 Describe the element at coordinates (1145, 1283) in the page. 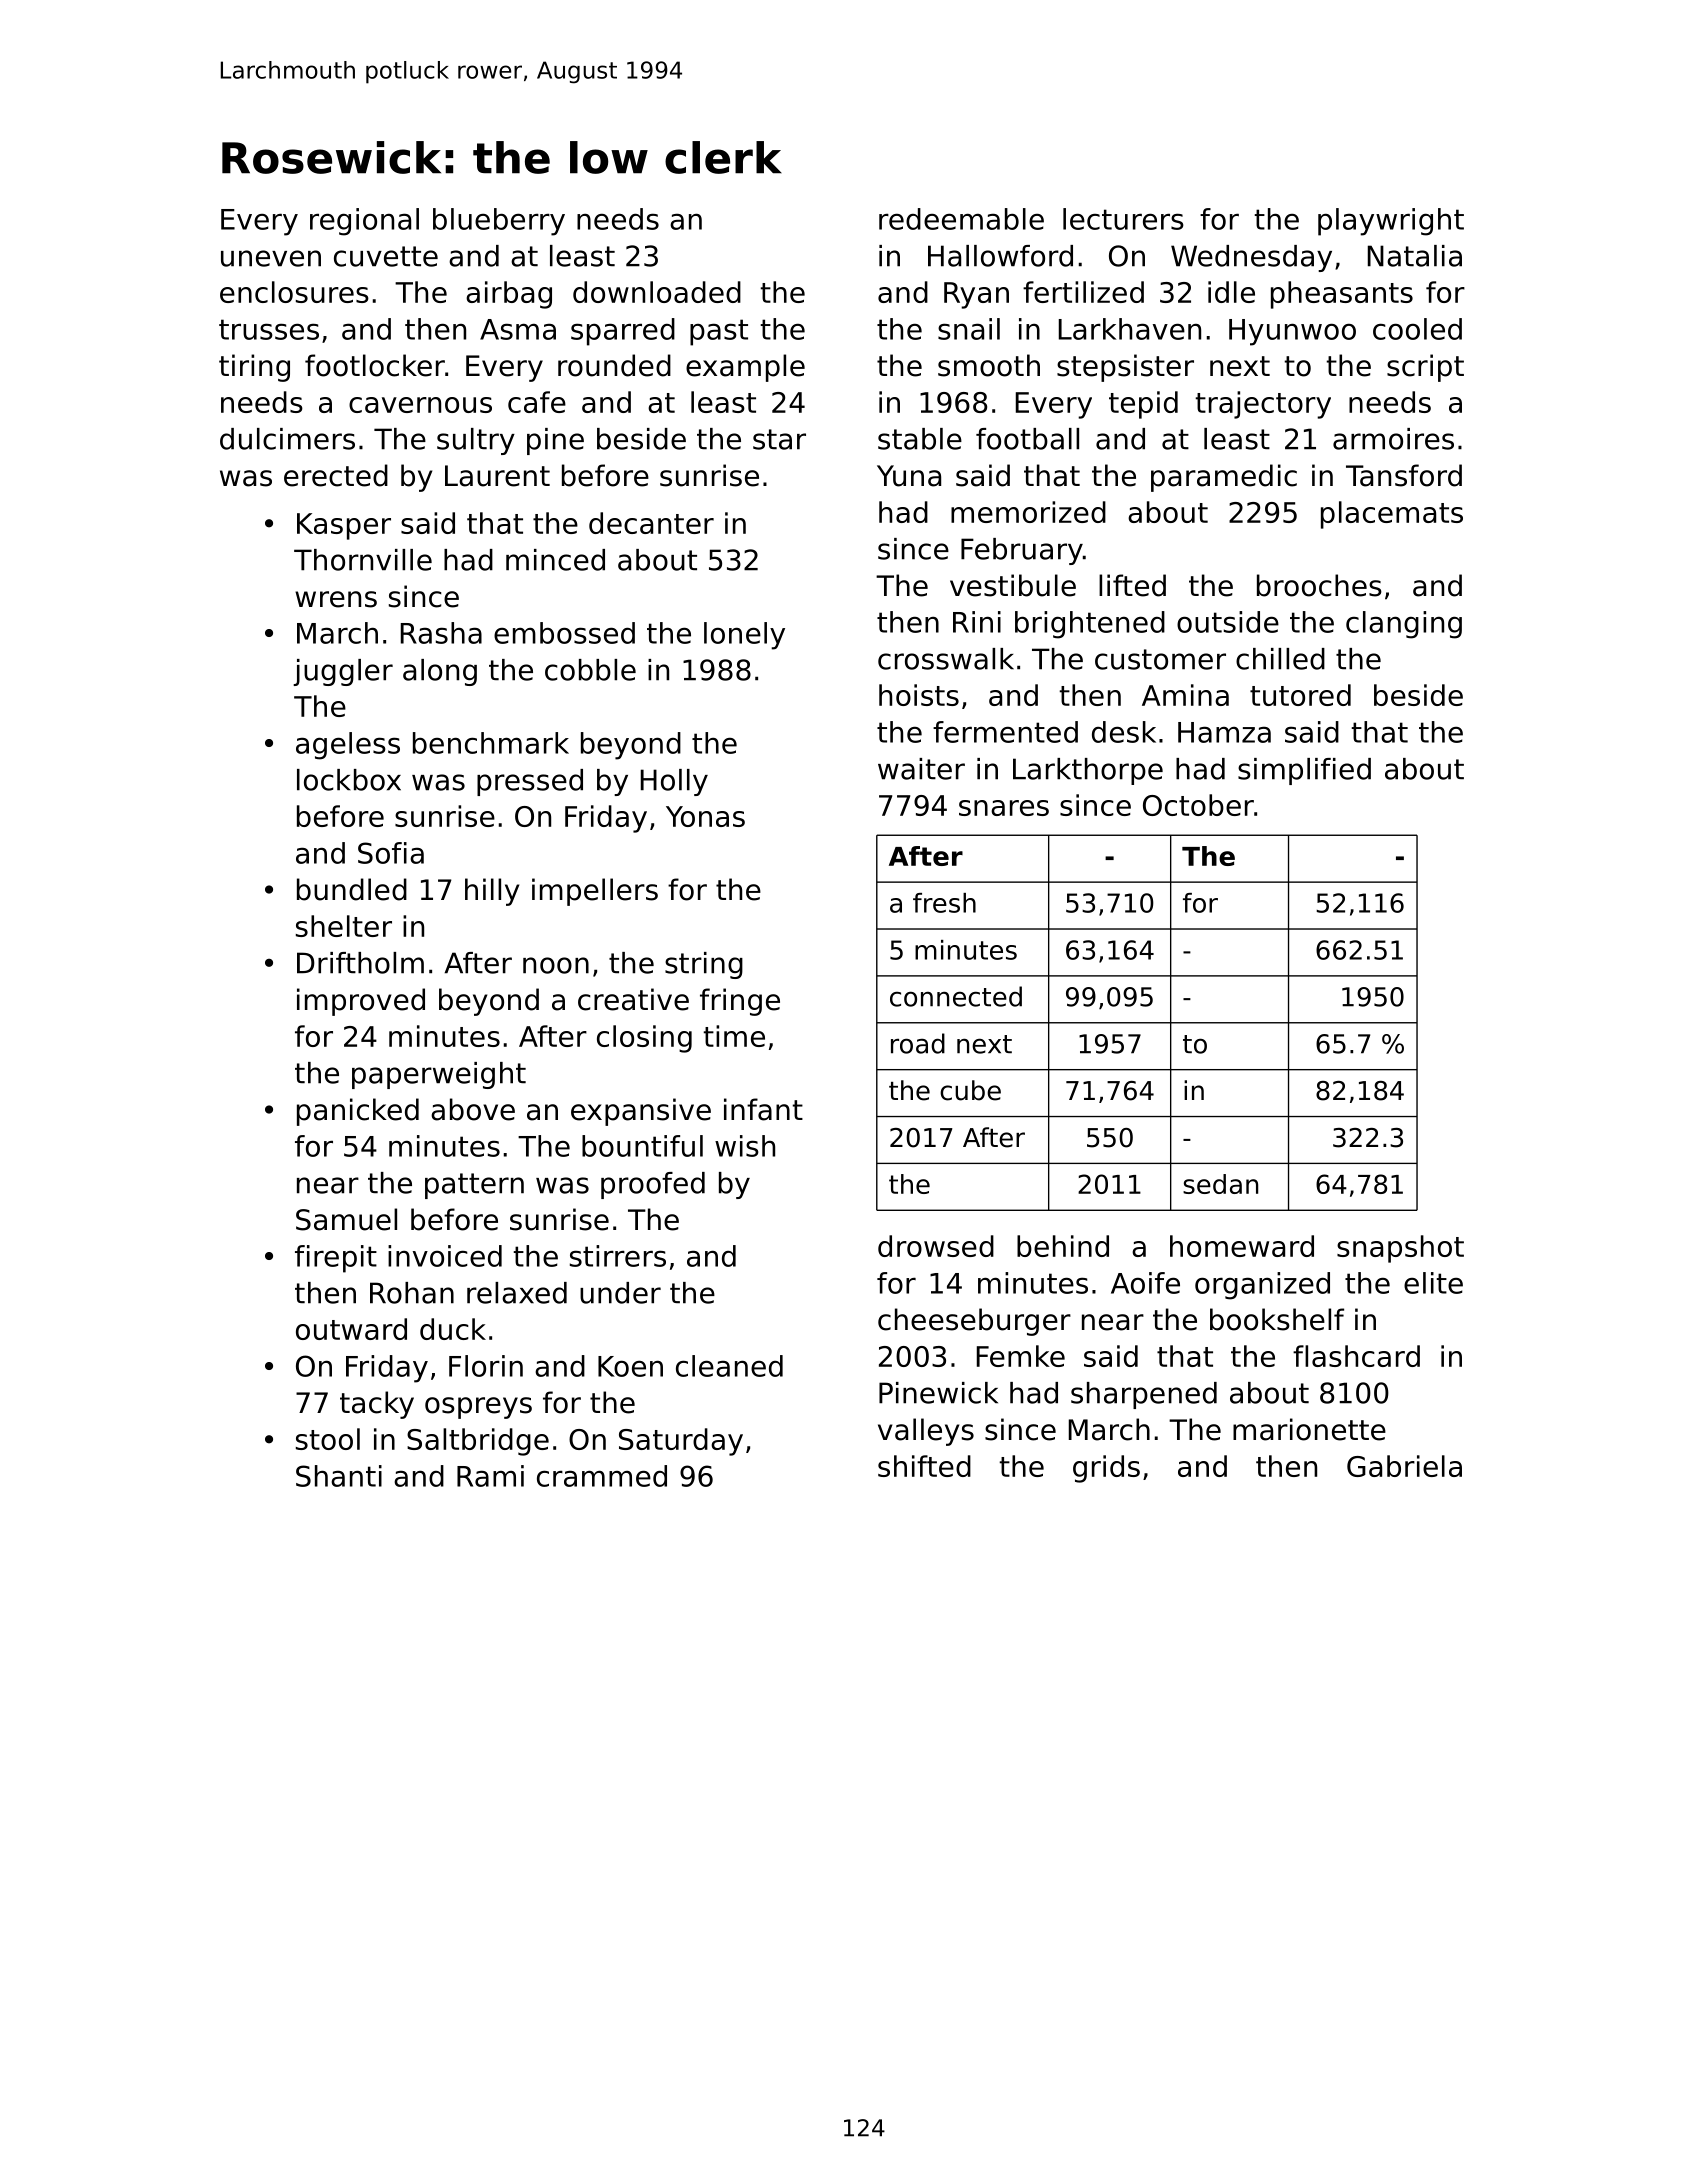

I see `Aoife` at that location.
